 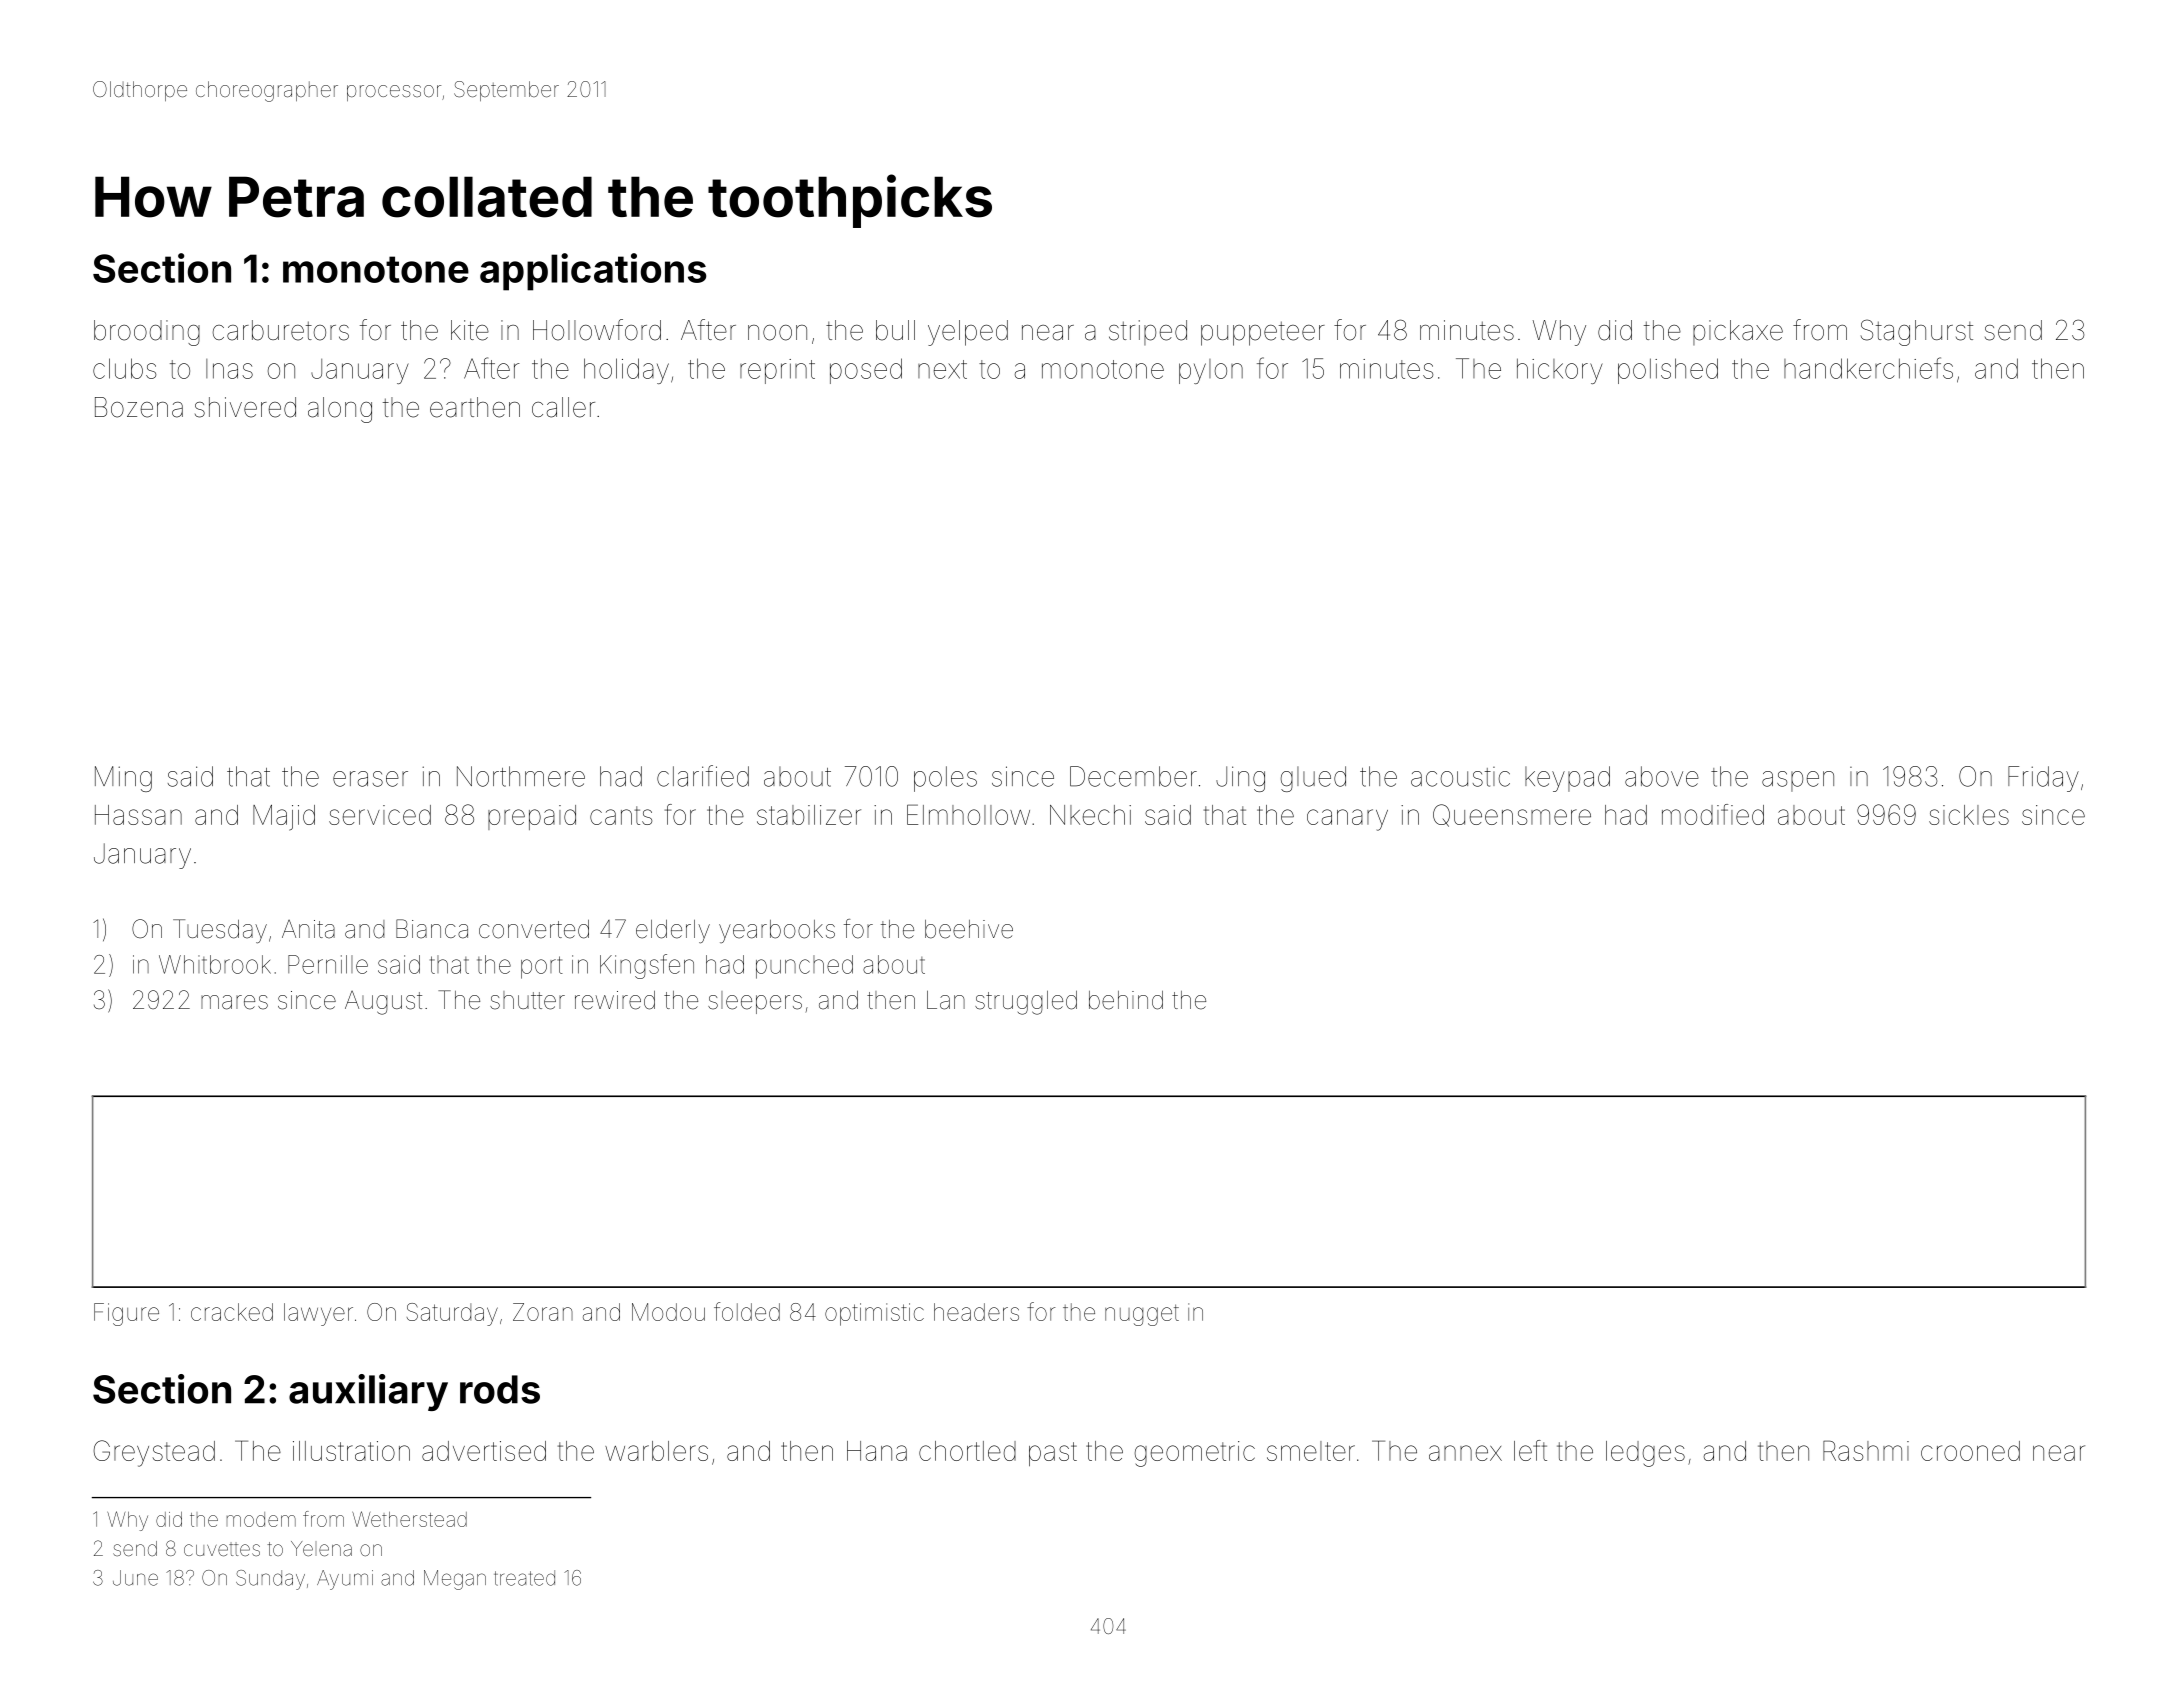 What do you see at coordinates (1313, 779) in the screenshot?
I see `glued` at bounding box center [1313, 779].
